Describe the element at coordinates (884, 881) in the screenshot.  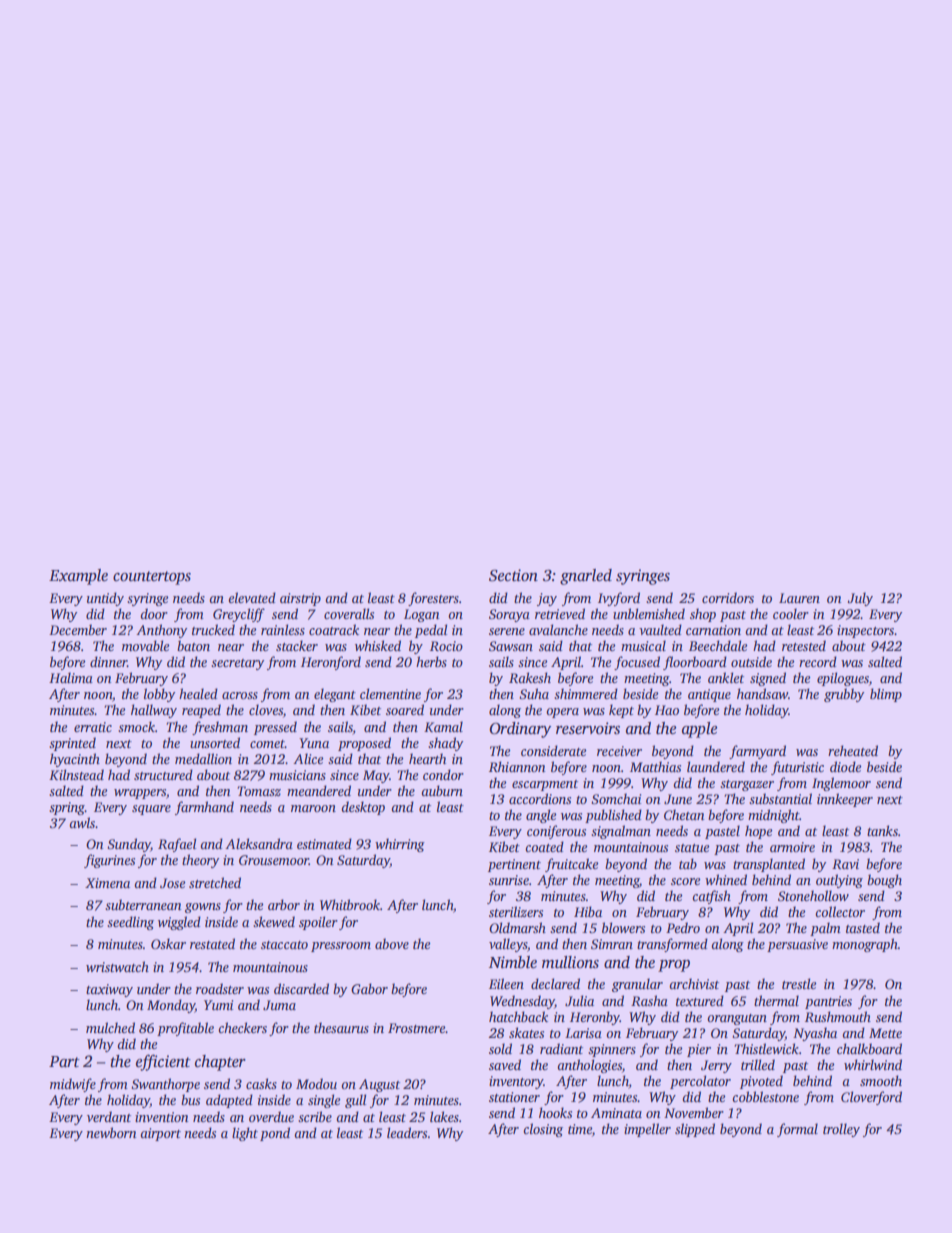
I see `bough` at that location.
